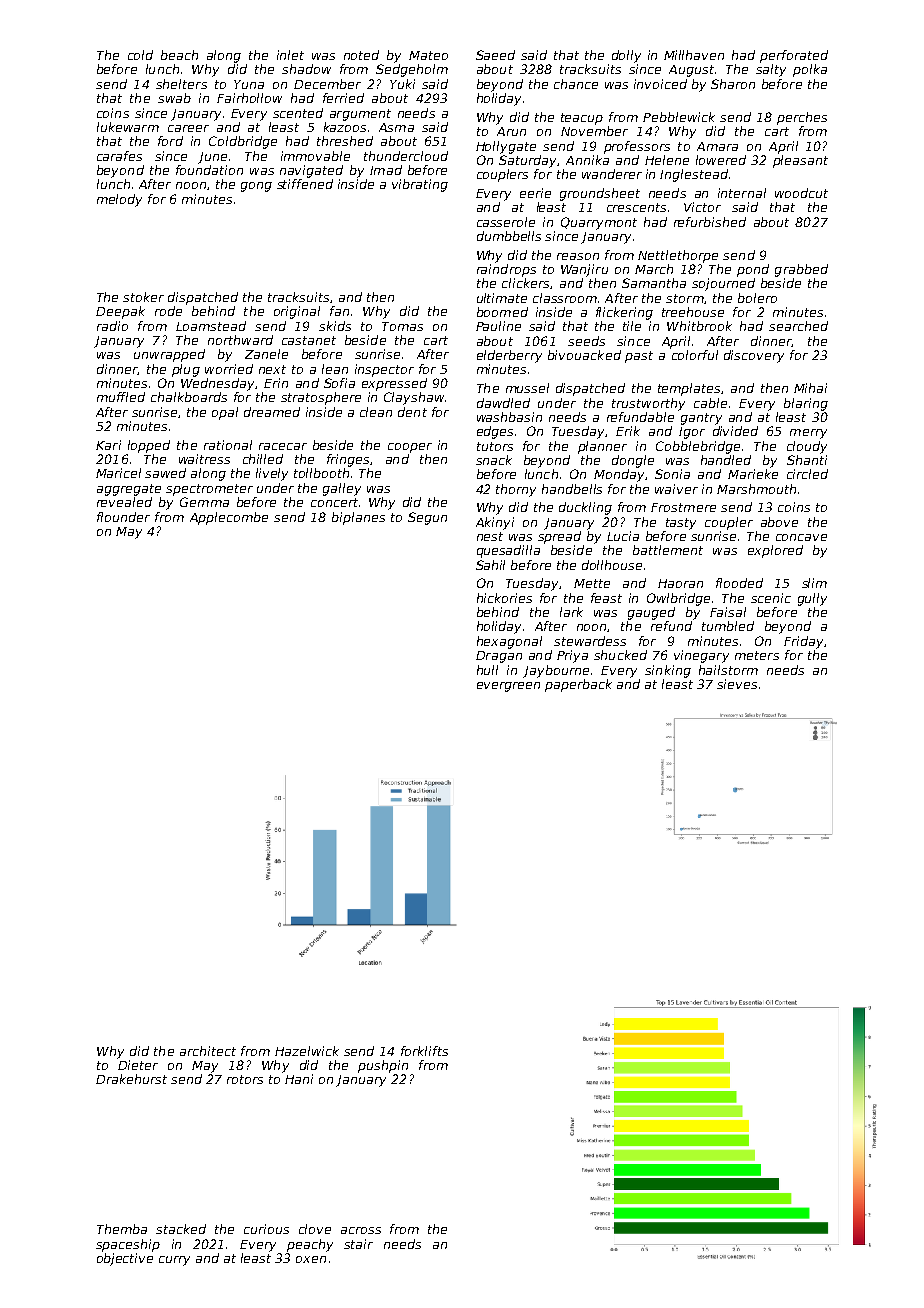 The height and width of the screenshot is (1308, 924). What do you see at coordinates (209, 490) in the screenshot?
I see `spectrometer` at bounding box center [209, 490].
